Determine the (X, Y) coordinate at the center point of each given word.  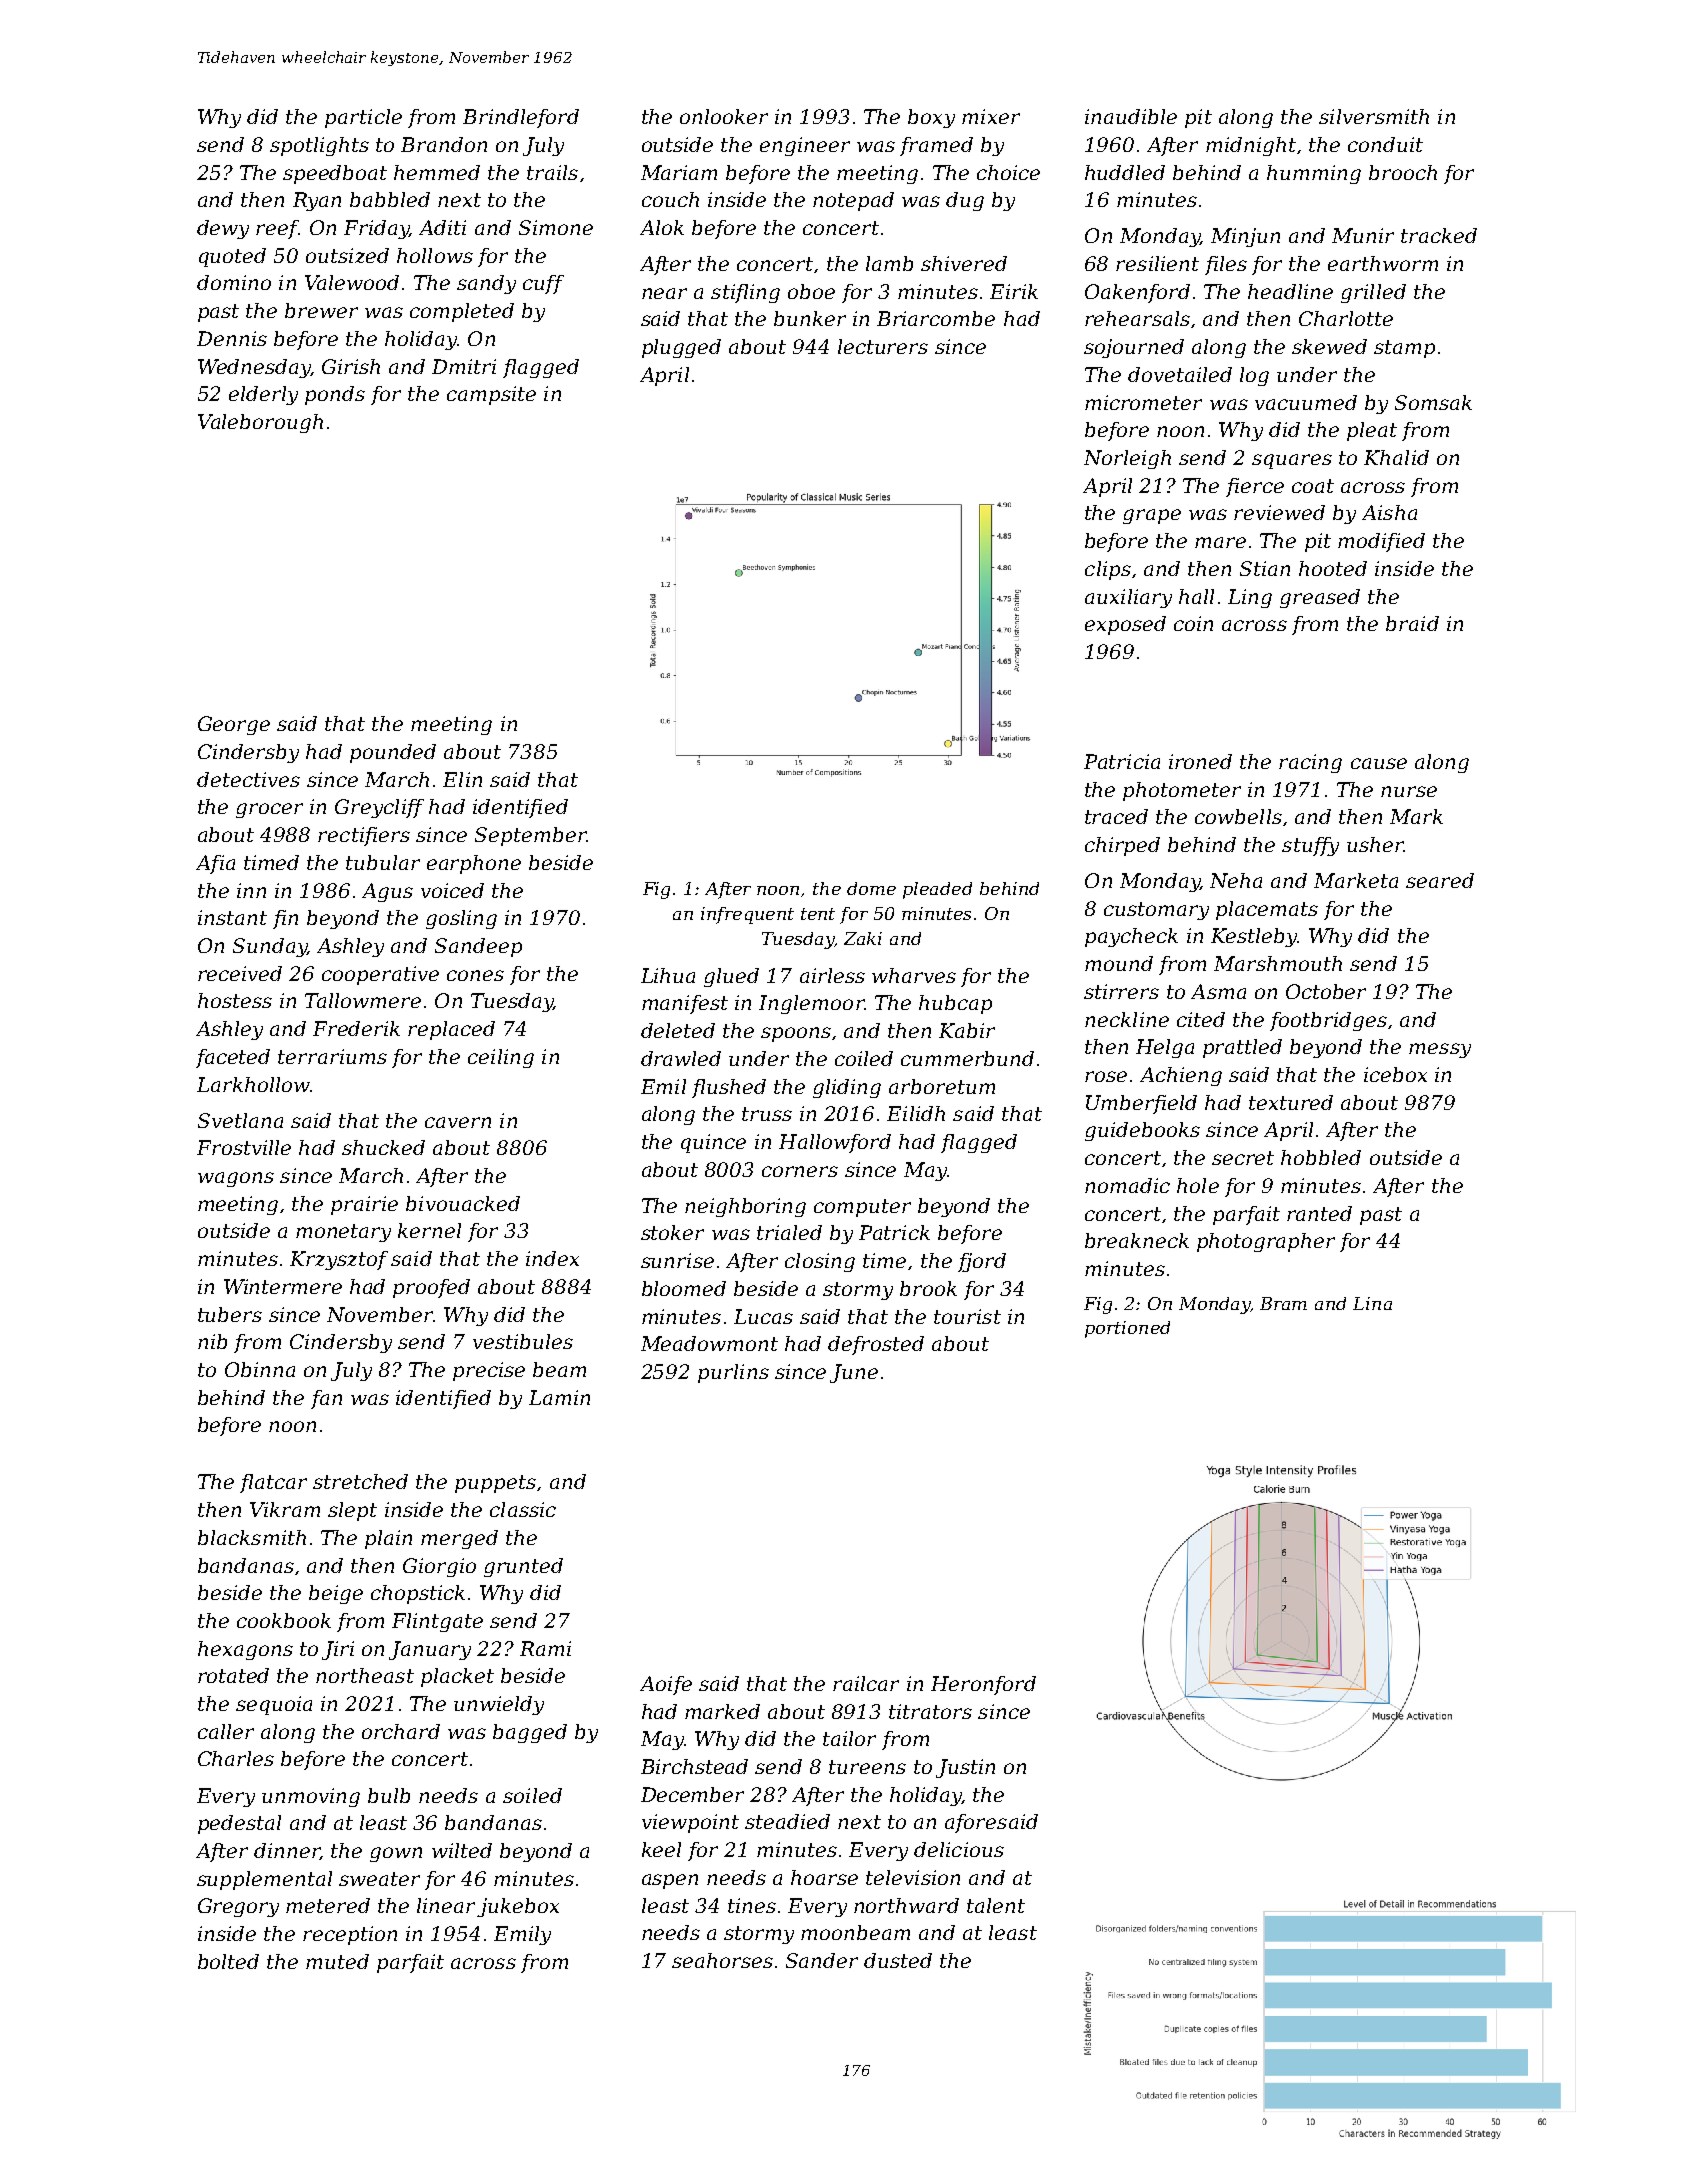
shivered (964, 263)
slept (352, 1511)
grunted (523, 1567)
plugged (681, 348)
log (1254, 376)
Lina (1372, 1303)
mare (1220, 542)
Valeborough (260, 423)
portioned (1127, 1329)
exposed (1125, 625)
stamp (1404, 349)
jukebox (518, 1907)
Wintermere (283, 1286)
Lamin (559, 1397)
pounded (393, 753)
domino (234, 282)
